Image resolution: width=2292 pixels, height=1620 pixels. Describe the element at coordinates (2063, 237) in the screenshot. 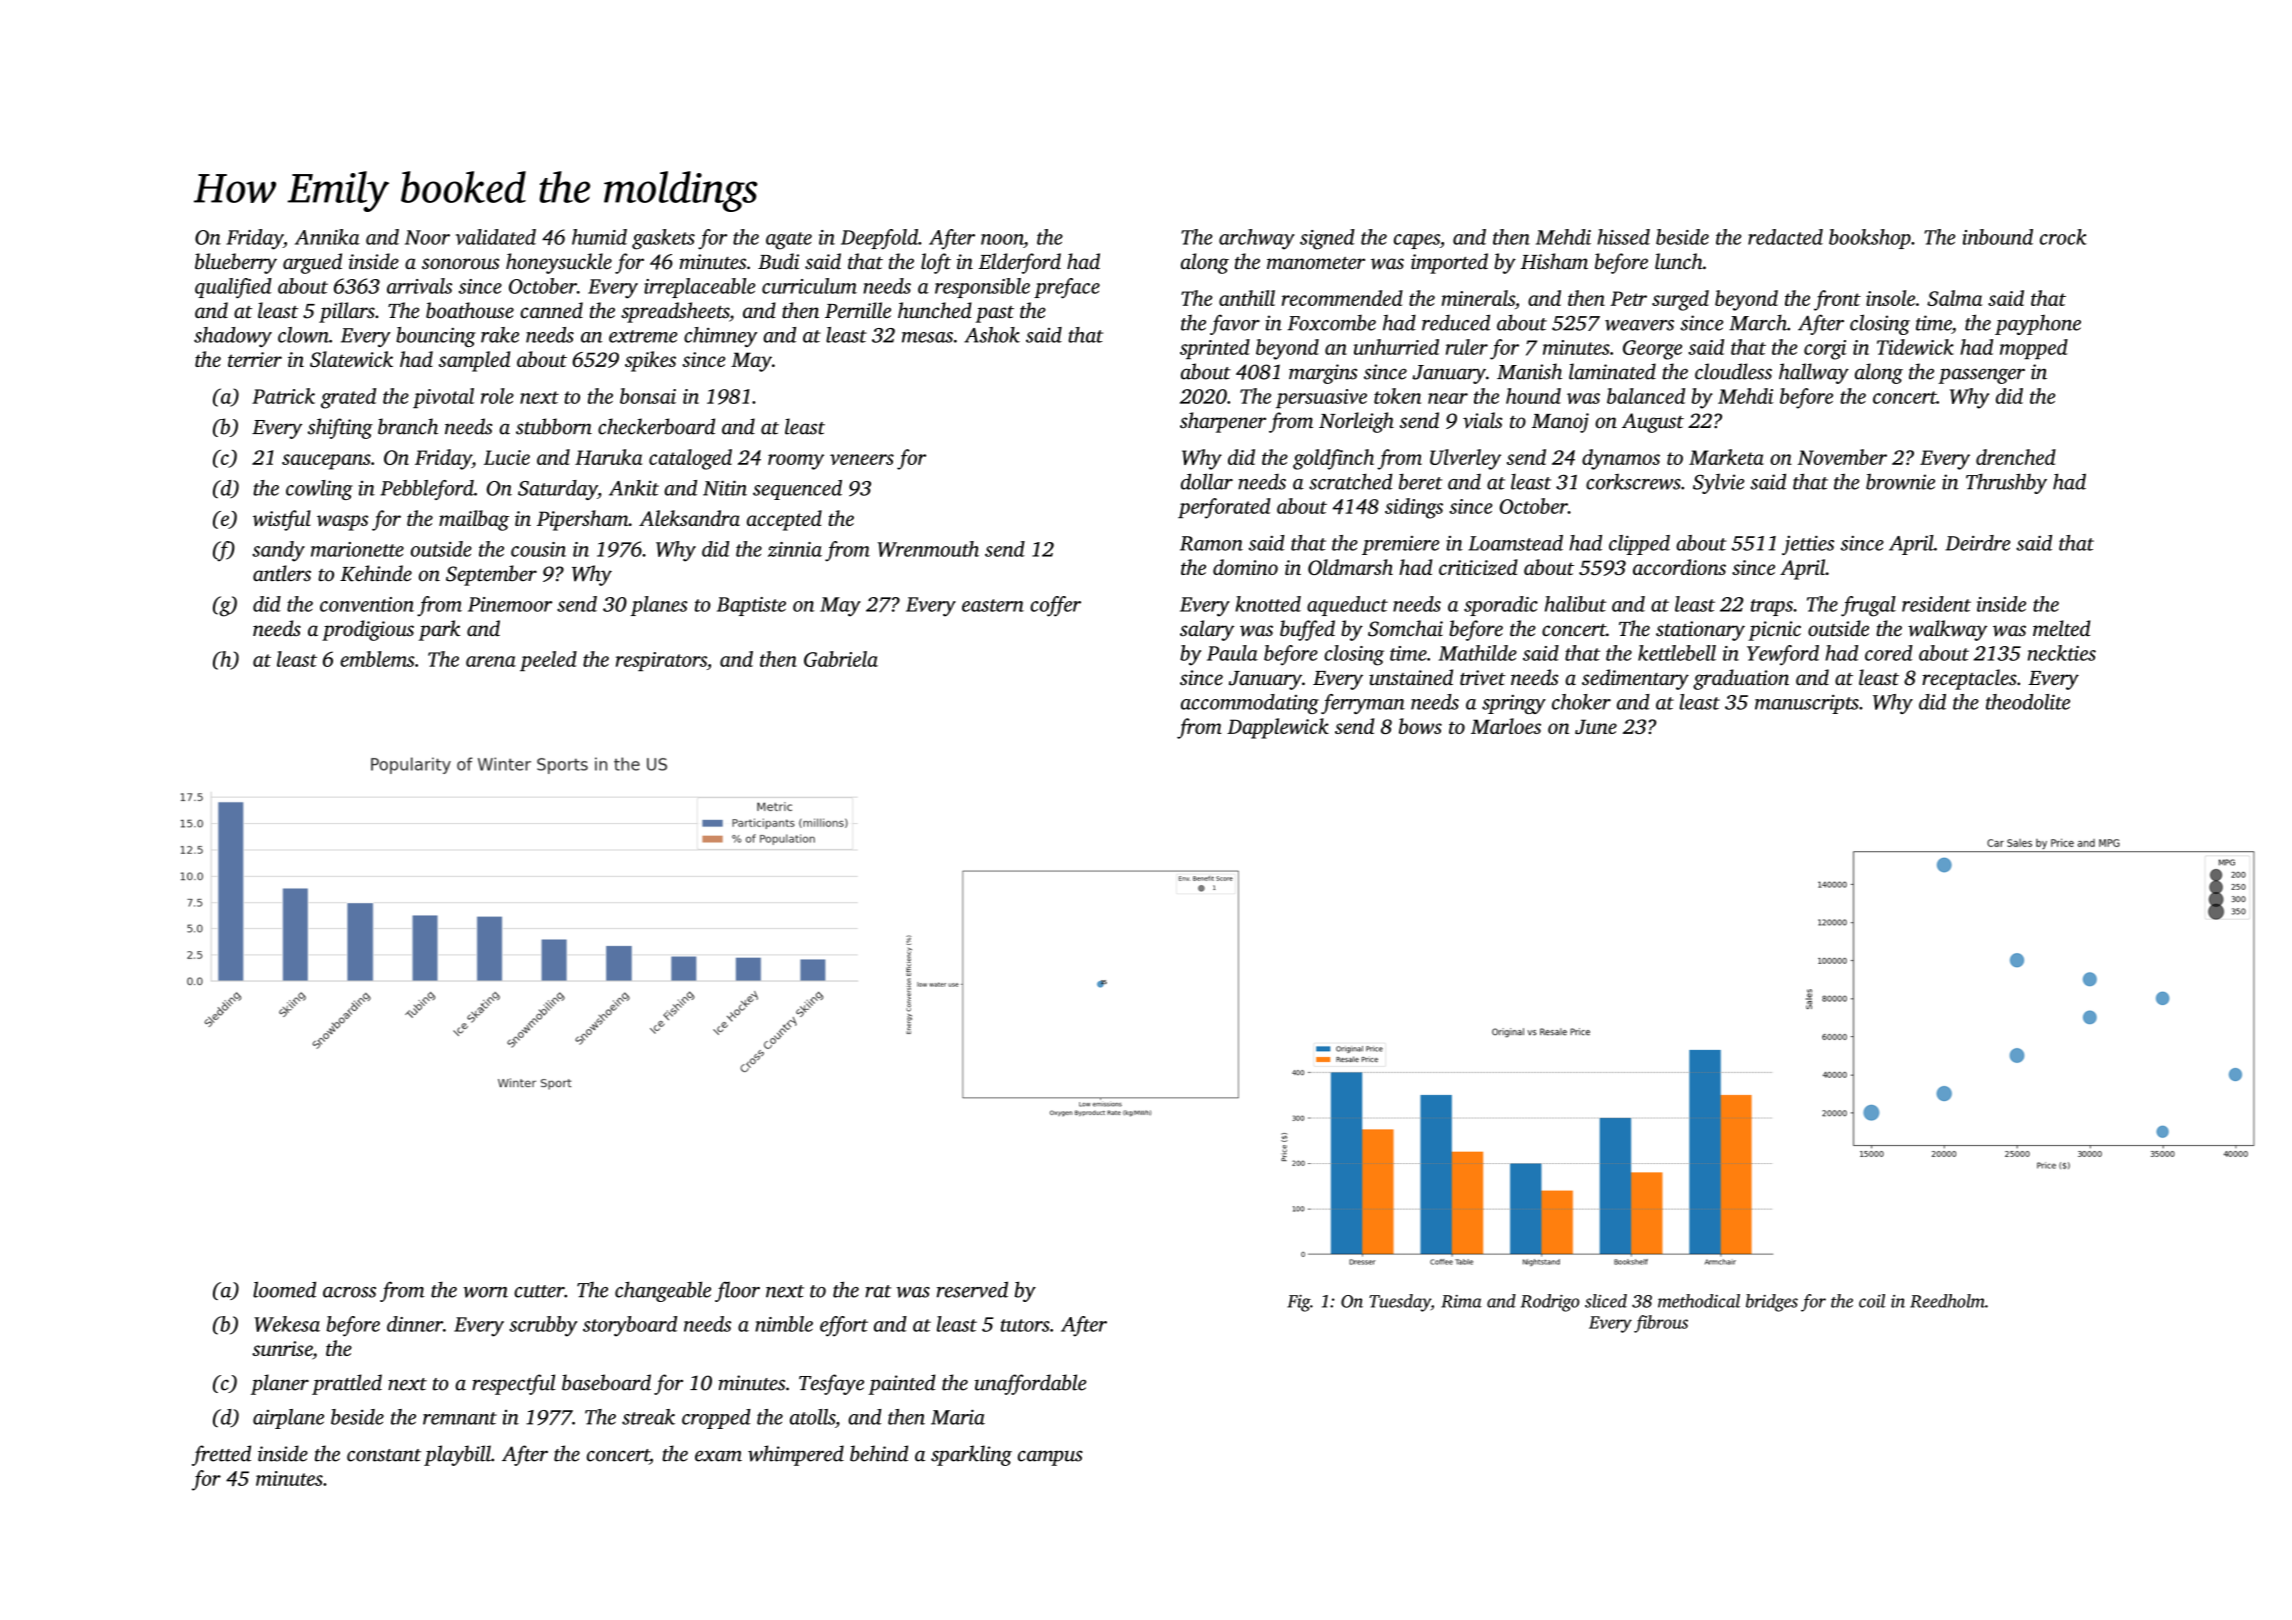

I see `crock` at that location.
